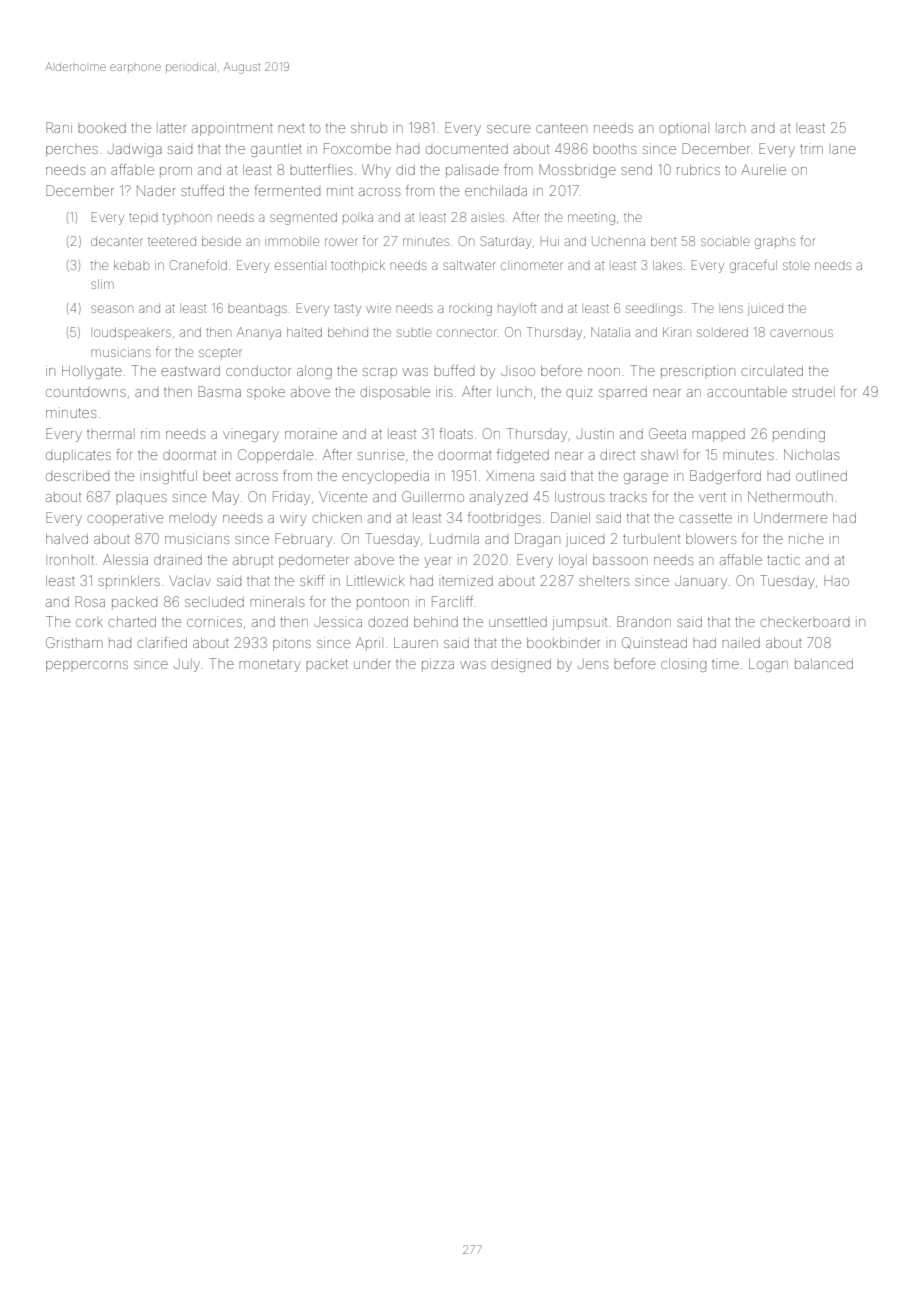 This screenshot has width=924, height=1308. What do you see at coordinates (291, 128) in the screenshot?
I see `next` at bounding box center [291, 128].
